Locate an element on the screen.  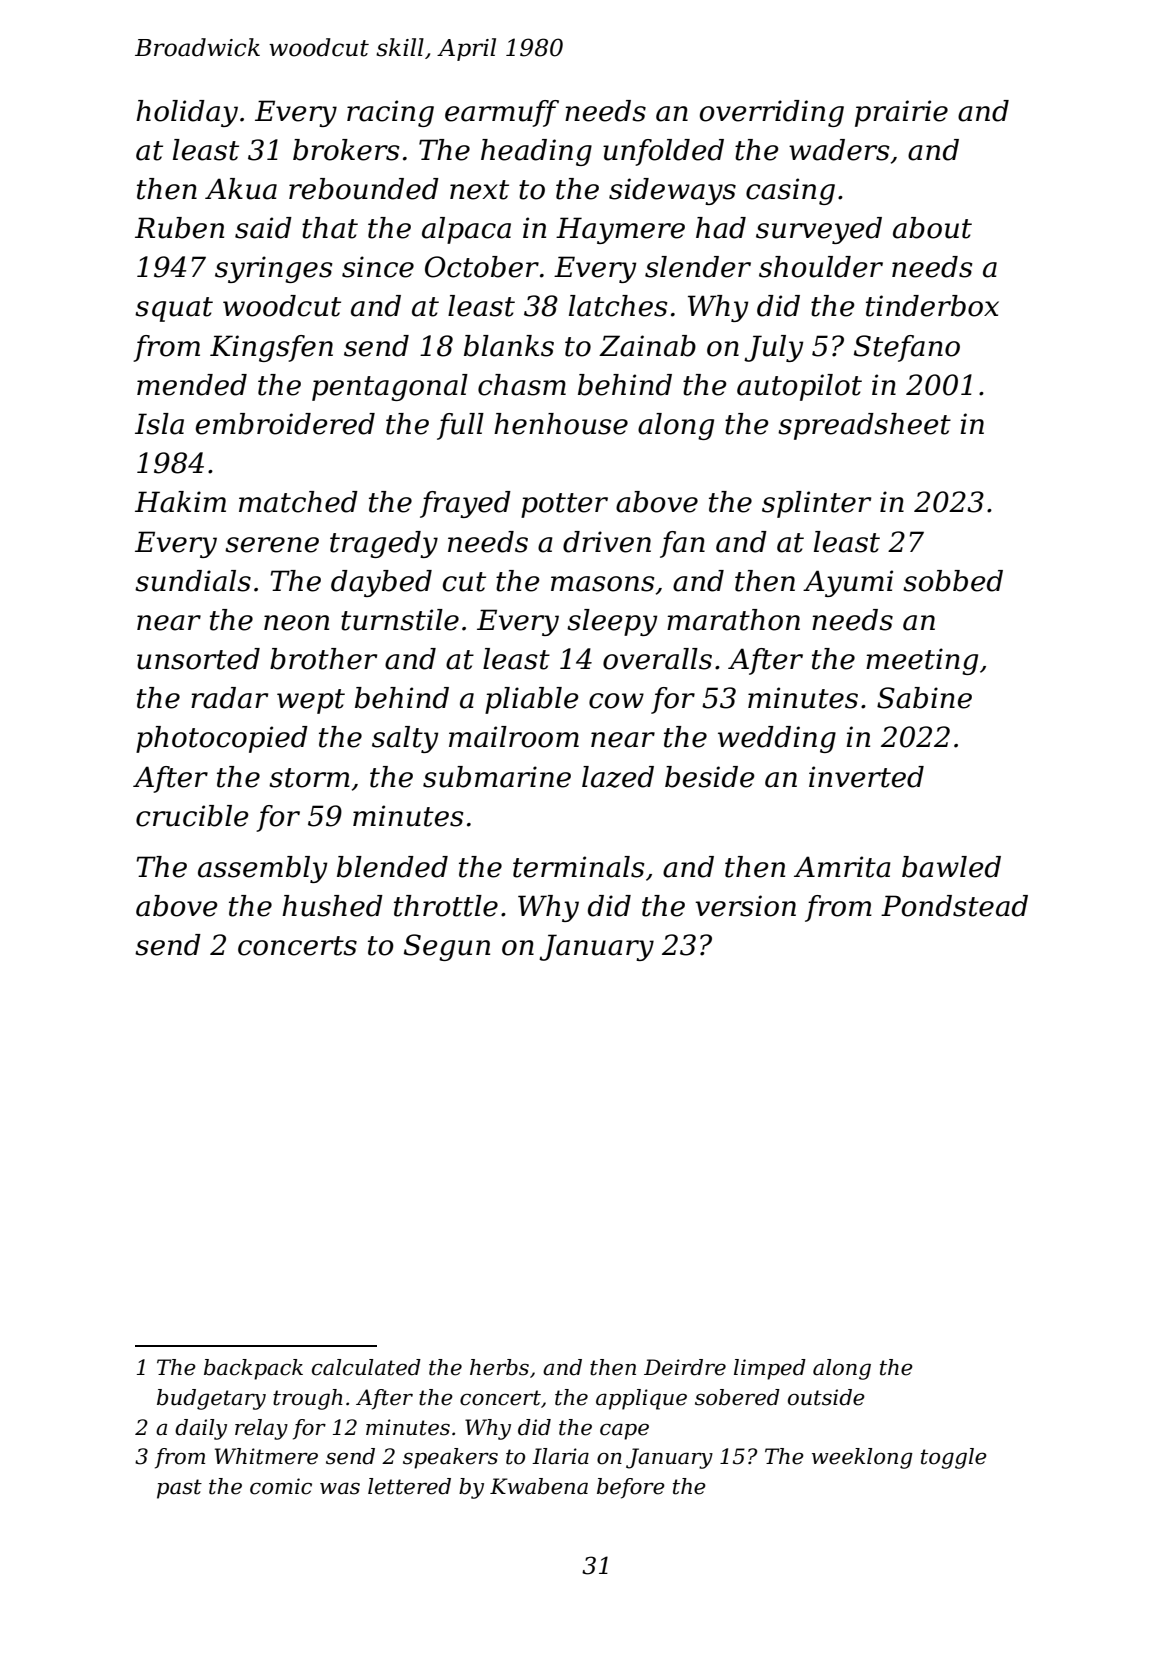
holiday is located at coordinates (187, 113).
